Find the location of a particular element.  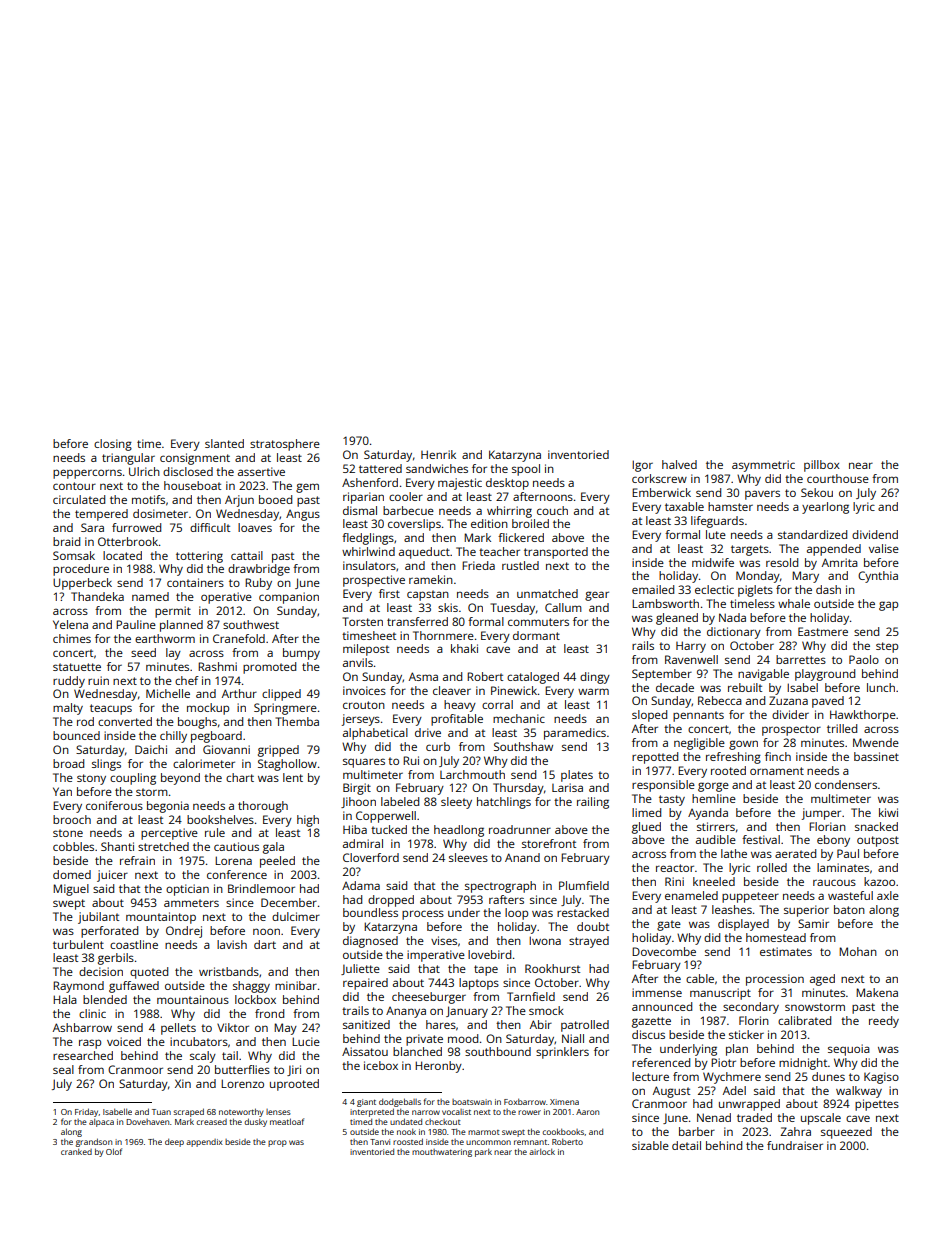

May is located at coordinates (285, 1029).
